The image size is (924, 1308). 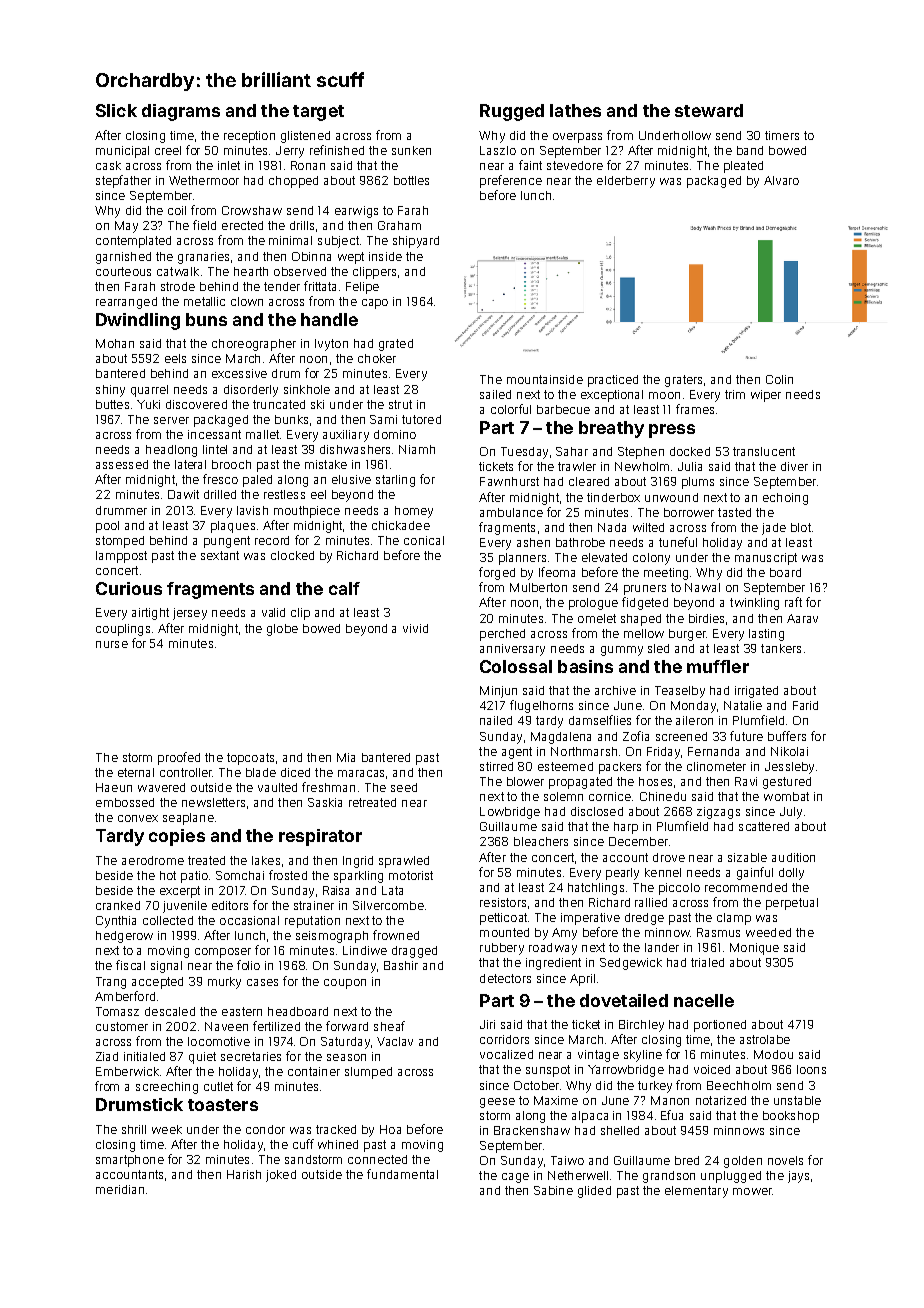 What do you see at coordinates (388, 905) in the screenshot?
I see `Silvercombe` at bounding box center [388, 905].
